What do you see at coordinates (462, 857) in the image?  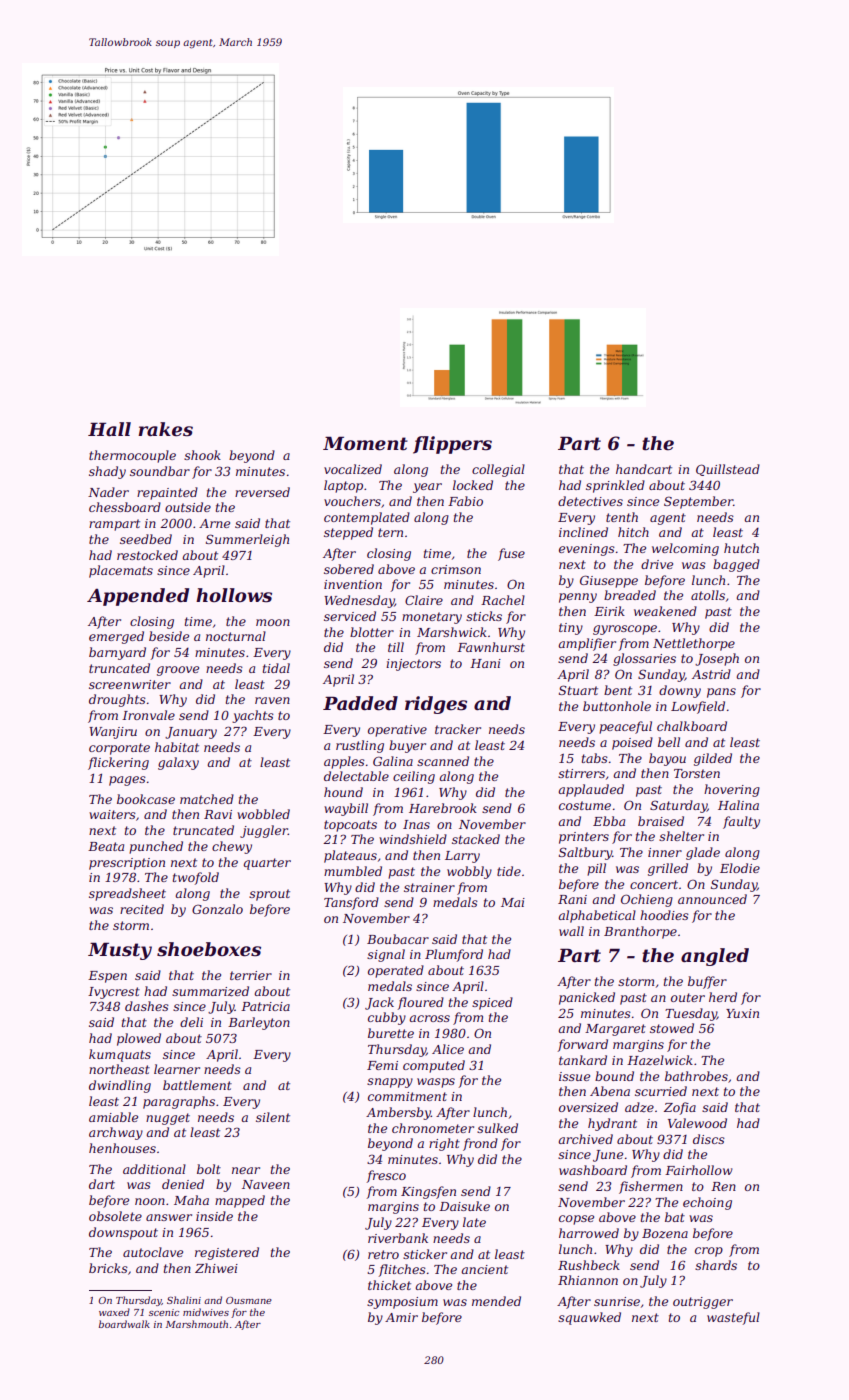 I see `Larry` at bounding box center [462, 857].
